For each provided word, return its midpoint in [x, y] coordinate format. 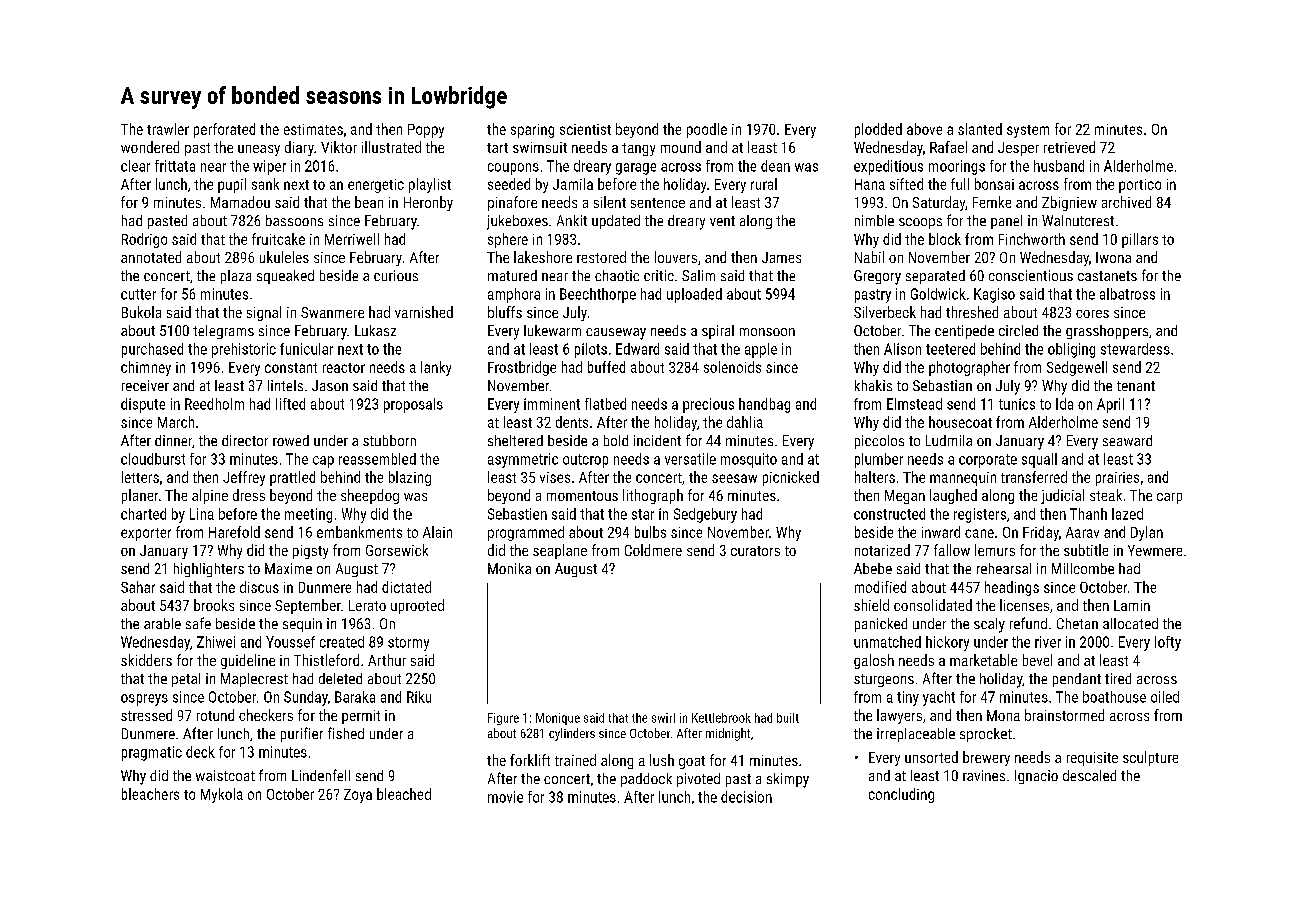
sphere [508, 240]
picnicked [791, 478]
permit [361, 717]
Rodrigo [144, 240]
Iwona [1113, 257]
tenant [1136, 386]
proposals [413, 405]
